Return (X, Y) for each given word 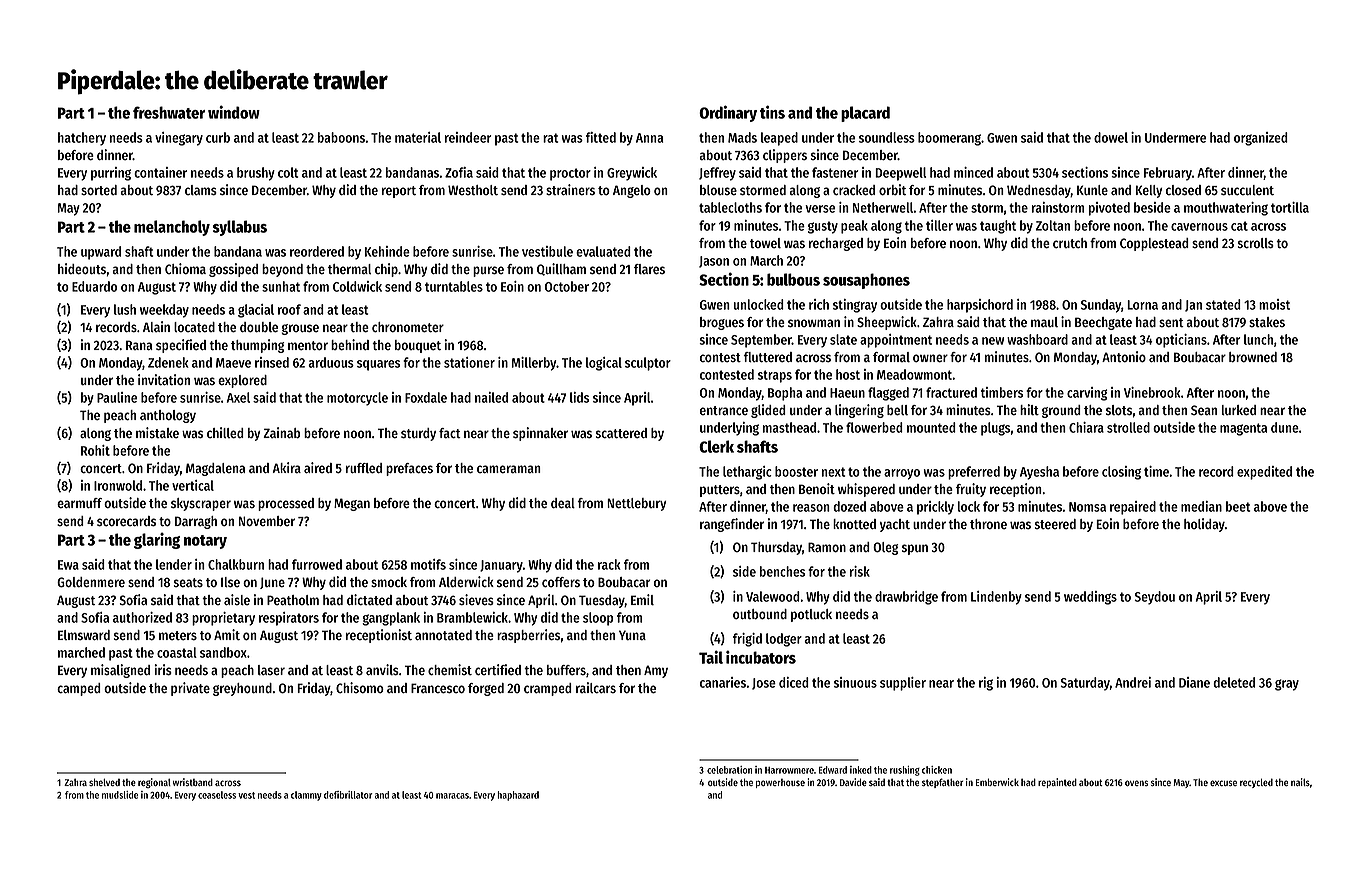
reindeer (468, 137)
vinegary (179, 139)
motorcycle (357, 399)
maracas (452, 796)
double (259, 327)
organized (1261, 139)
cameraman (509, 469)
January (501, 566)
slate (843, 339)
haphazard (518, 796)
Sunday (1101, 306)
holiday (1204, 525)
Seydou (1154, 598)
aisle (237, 599)
